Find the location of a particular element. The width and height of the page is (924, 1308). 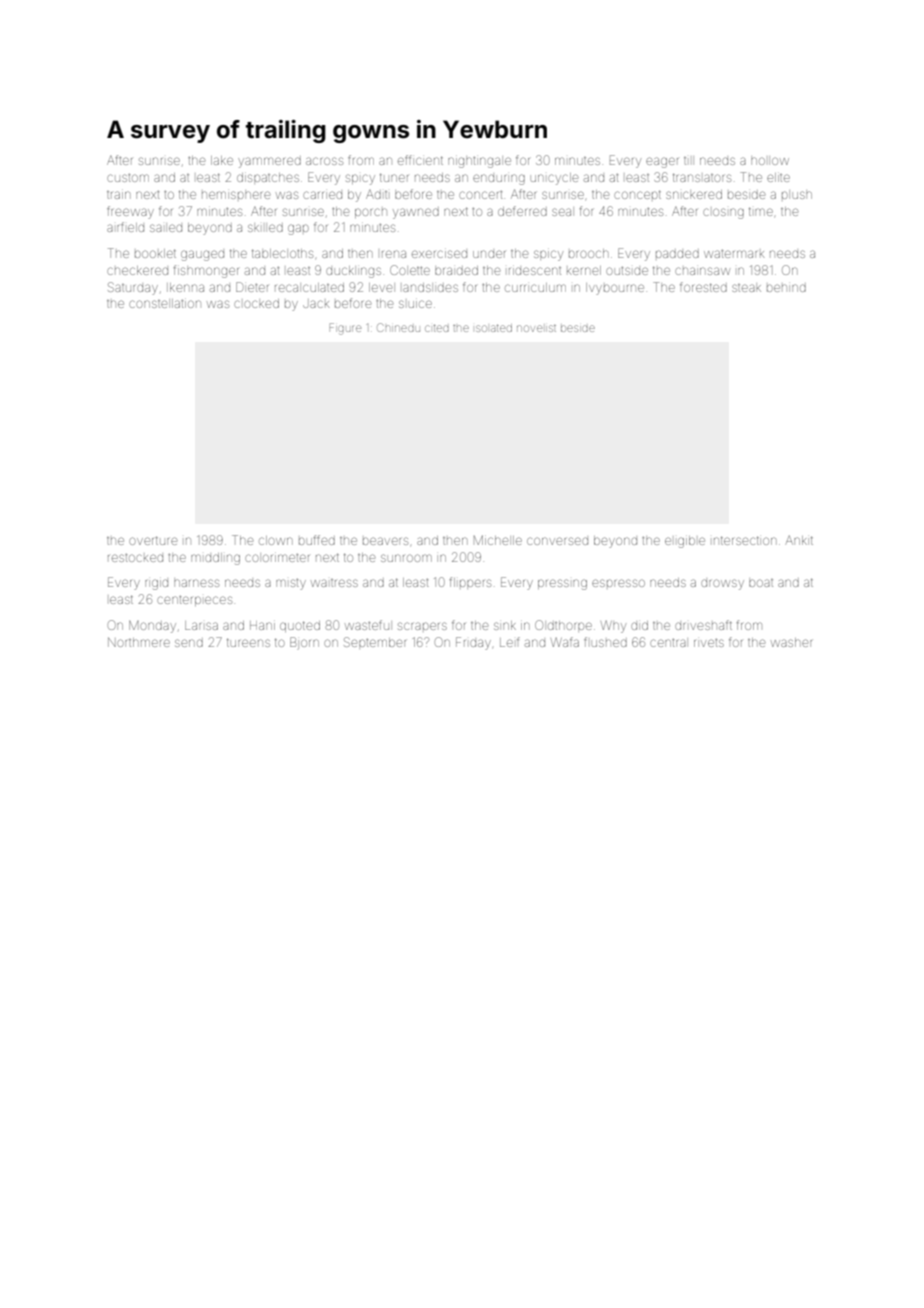

boat is located at coordinates (761, 583).
